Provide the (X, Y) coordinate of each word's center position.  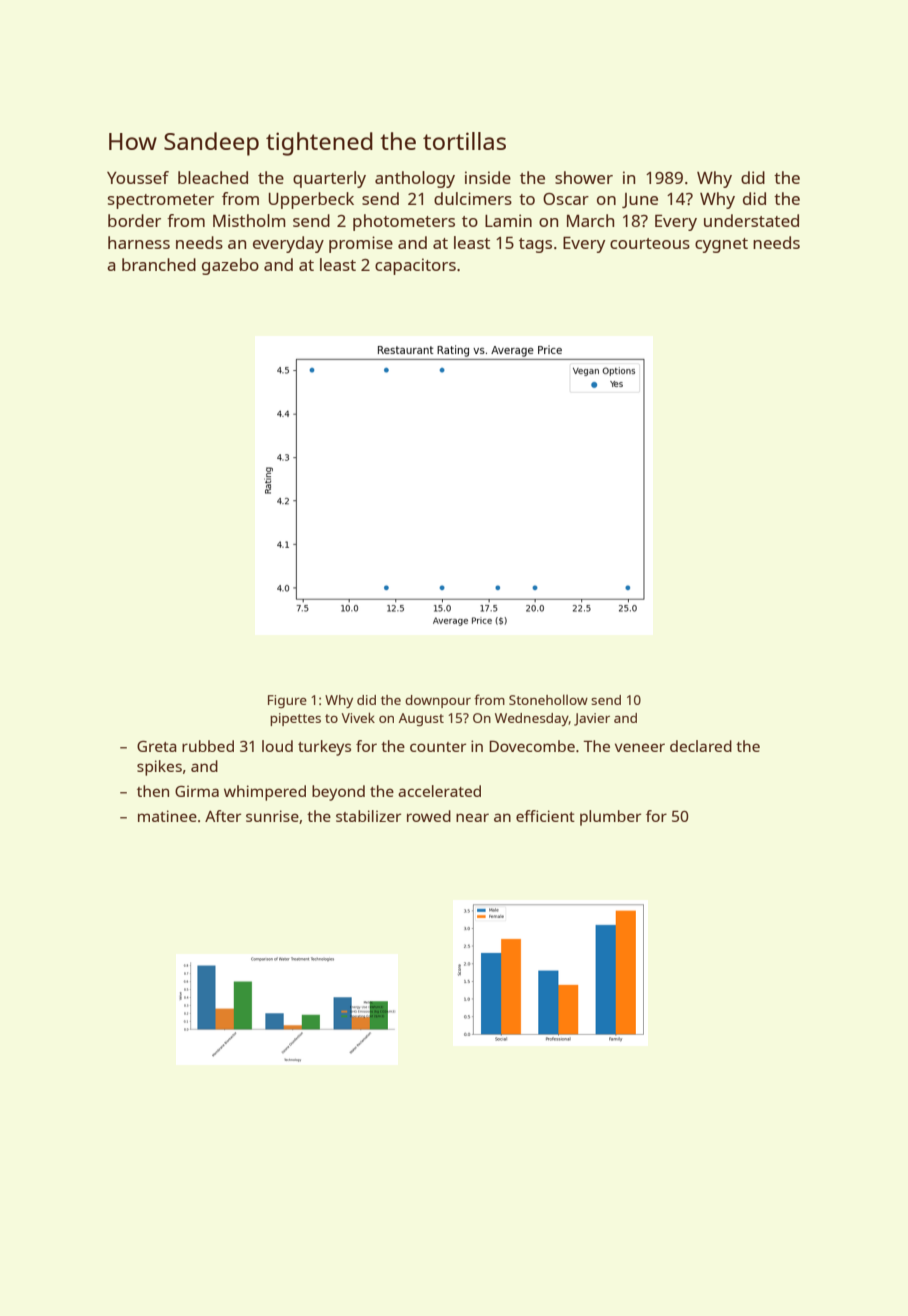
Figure (287, 701)
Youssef (138, 177)
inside (488, 177)
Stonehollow (548, 699)
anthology (415, 179)
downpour (438, 701)
